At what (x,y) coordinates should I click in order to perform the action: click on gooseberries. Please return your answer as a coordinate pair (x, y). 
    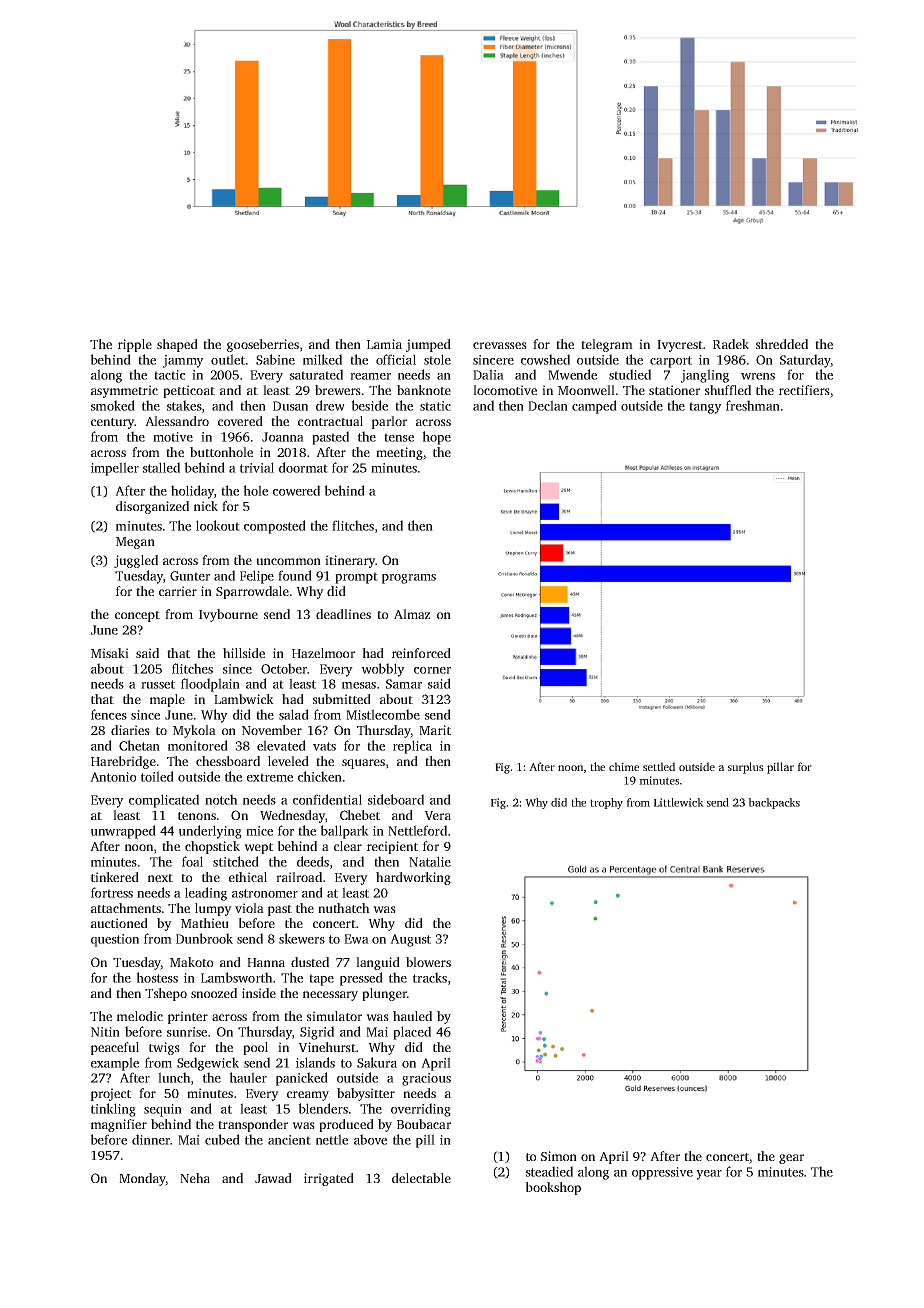
    Looking at the image, I should click on (263, 345).
